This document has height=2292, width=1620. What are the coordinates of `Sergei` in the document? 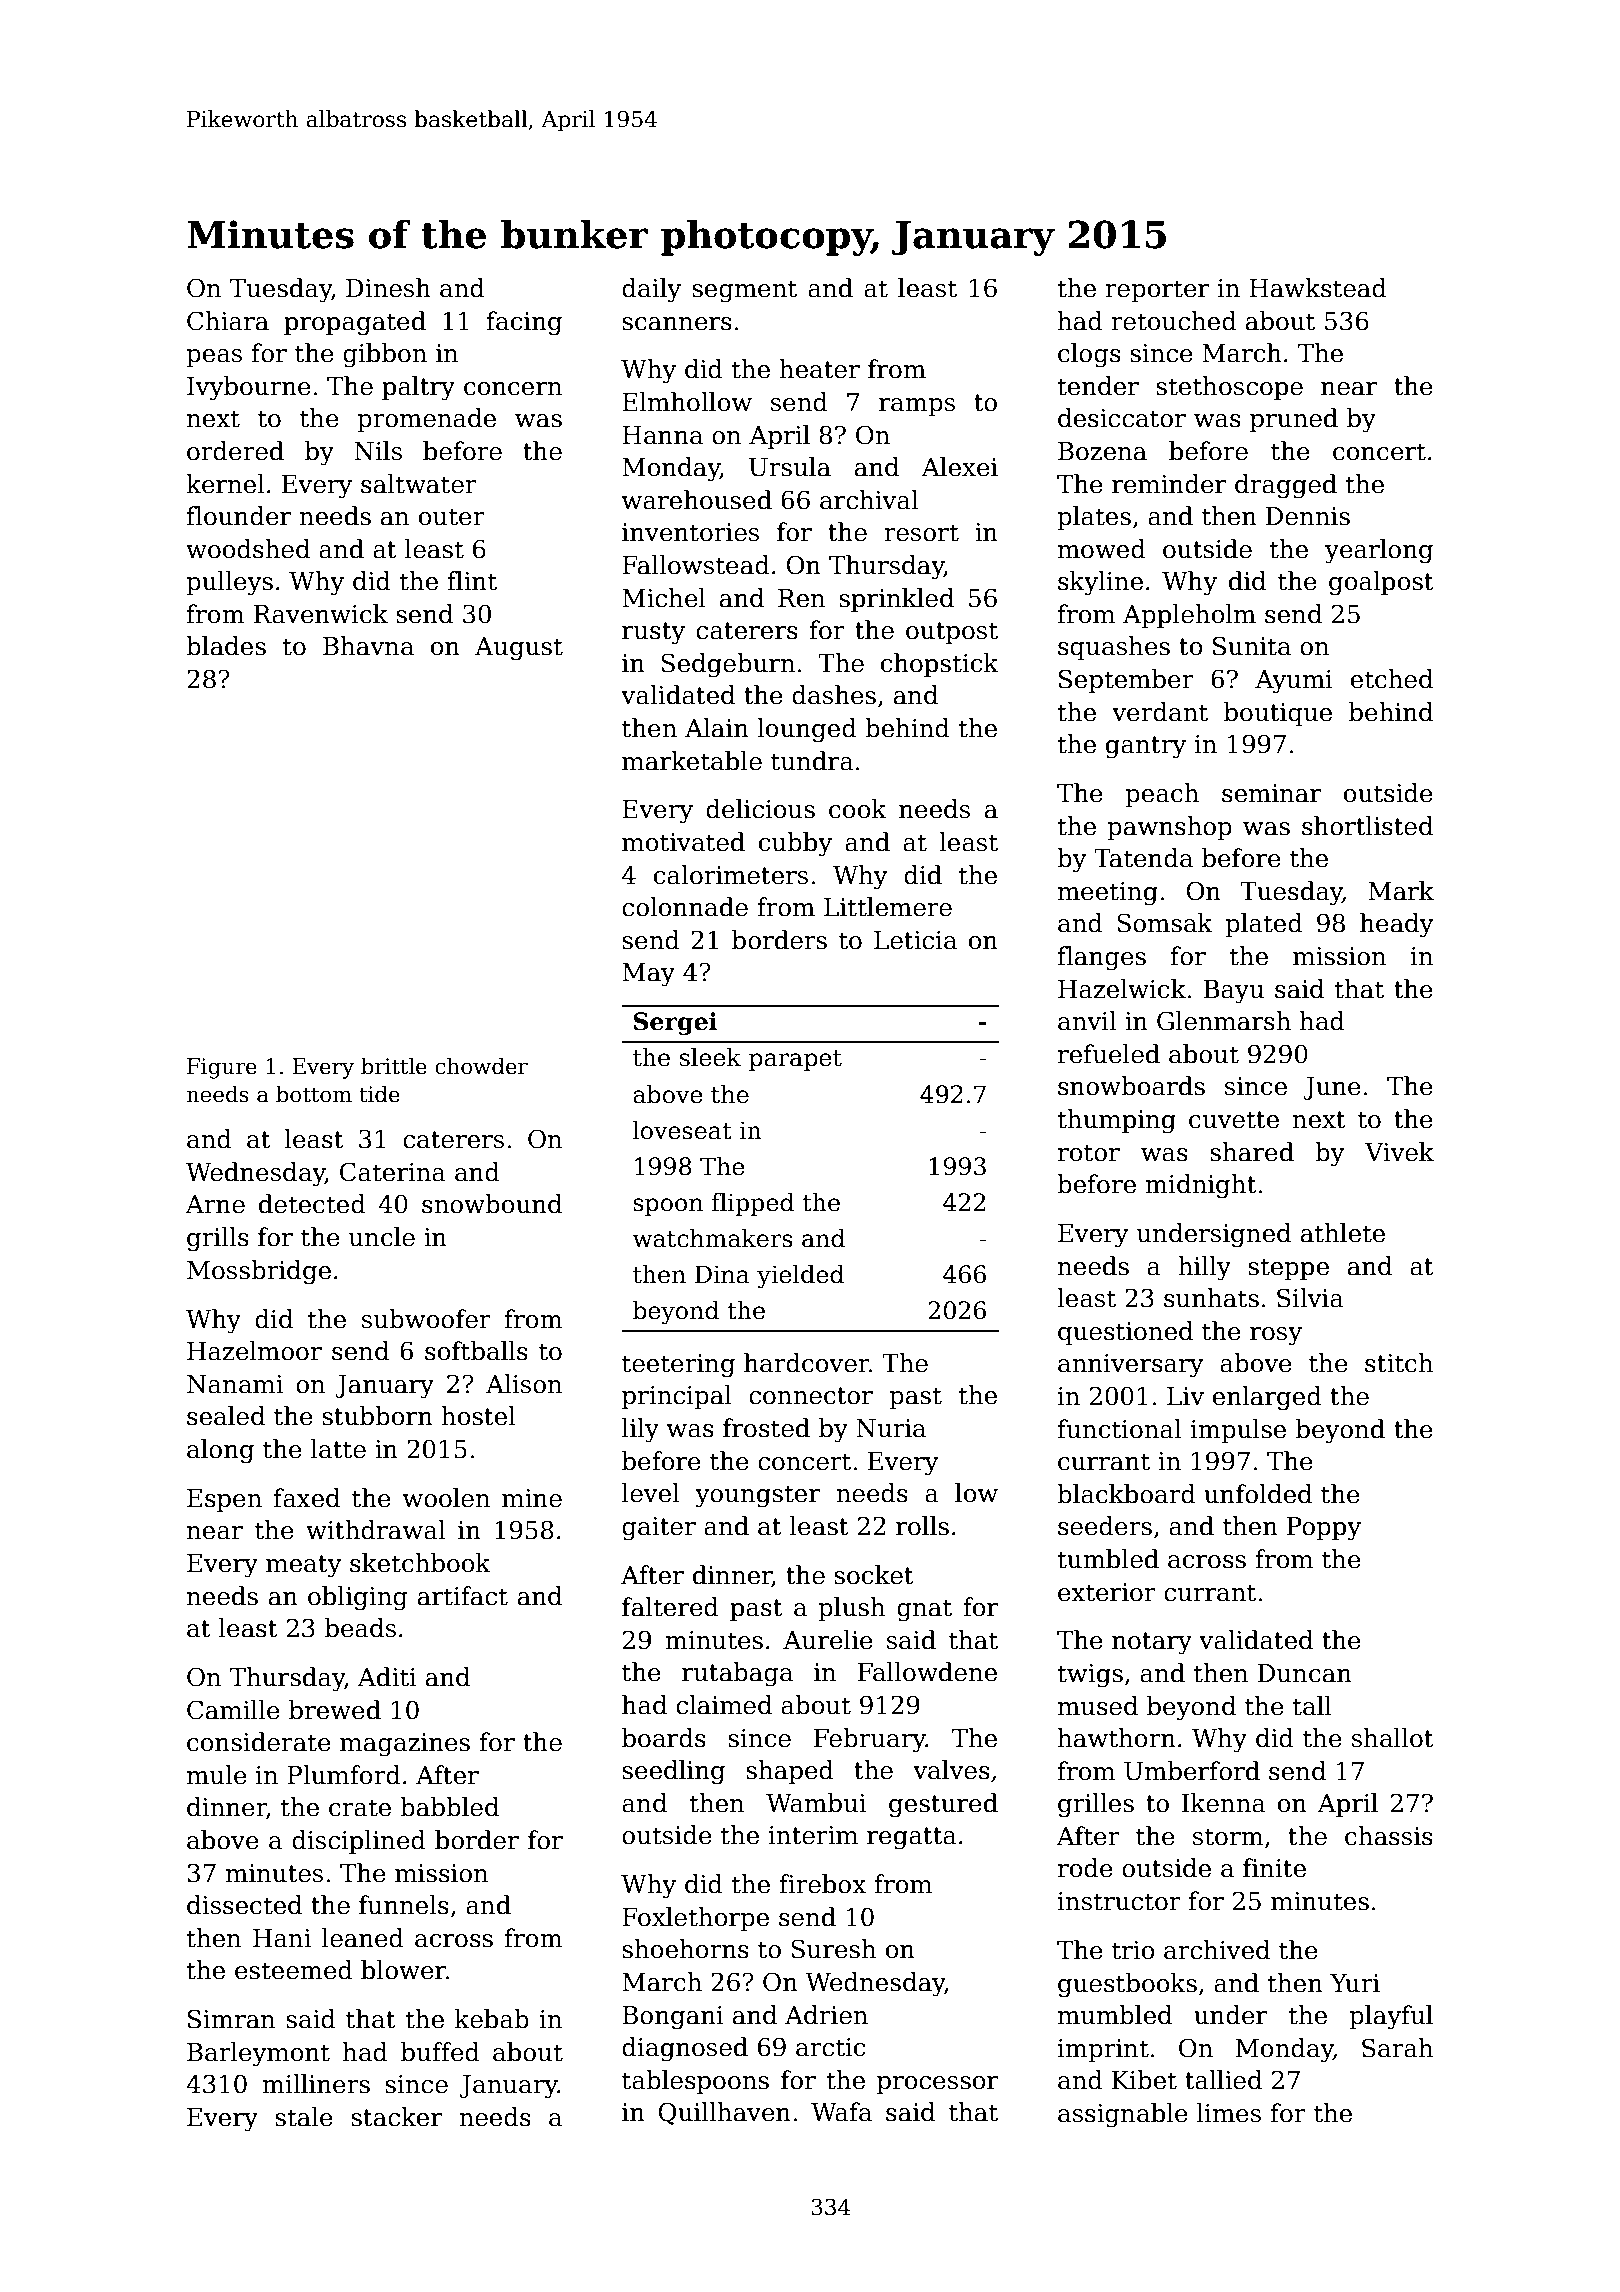 It's located at (675, 1023).
